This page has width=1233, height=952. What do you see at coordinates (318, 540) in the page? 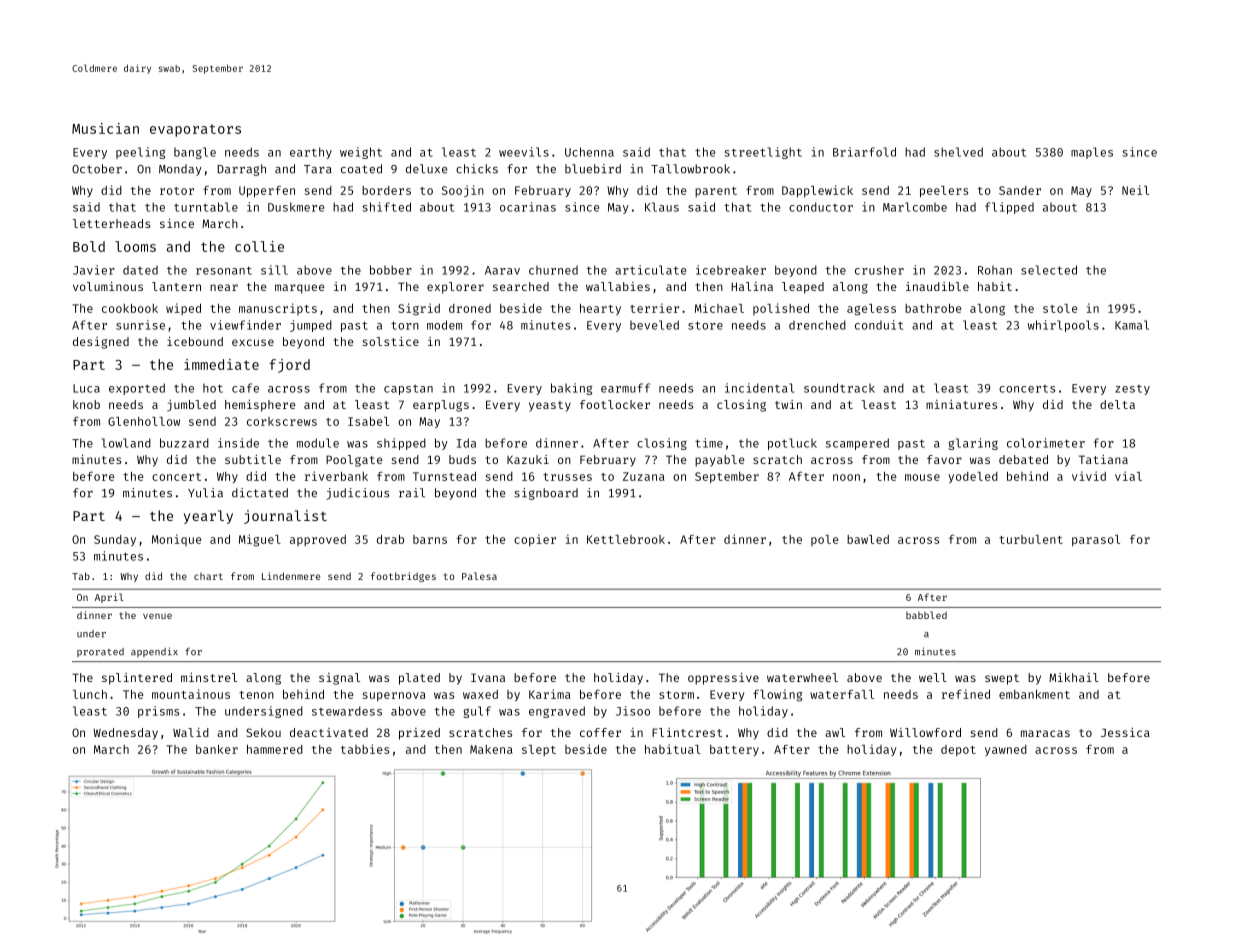
I see `approved` at bounding box center [318, 540].
